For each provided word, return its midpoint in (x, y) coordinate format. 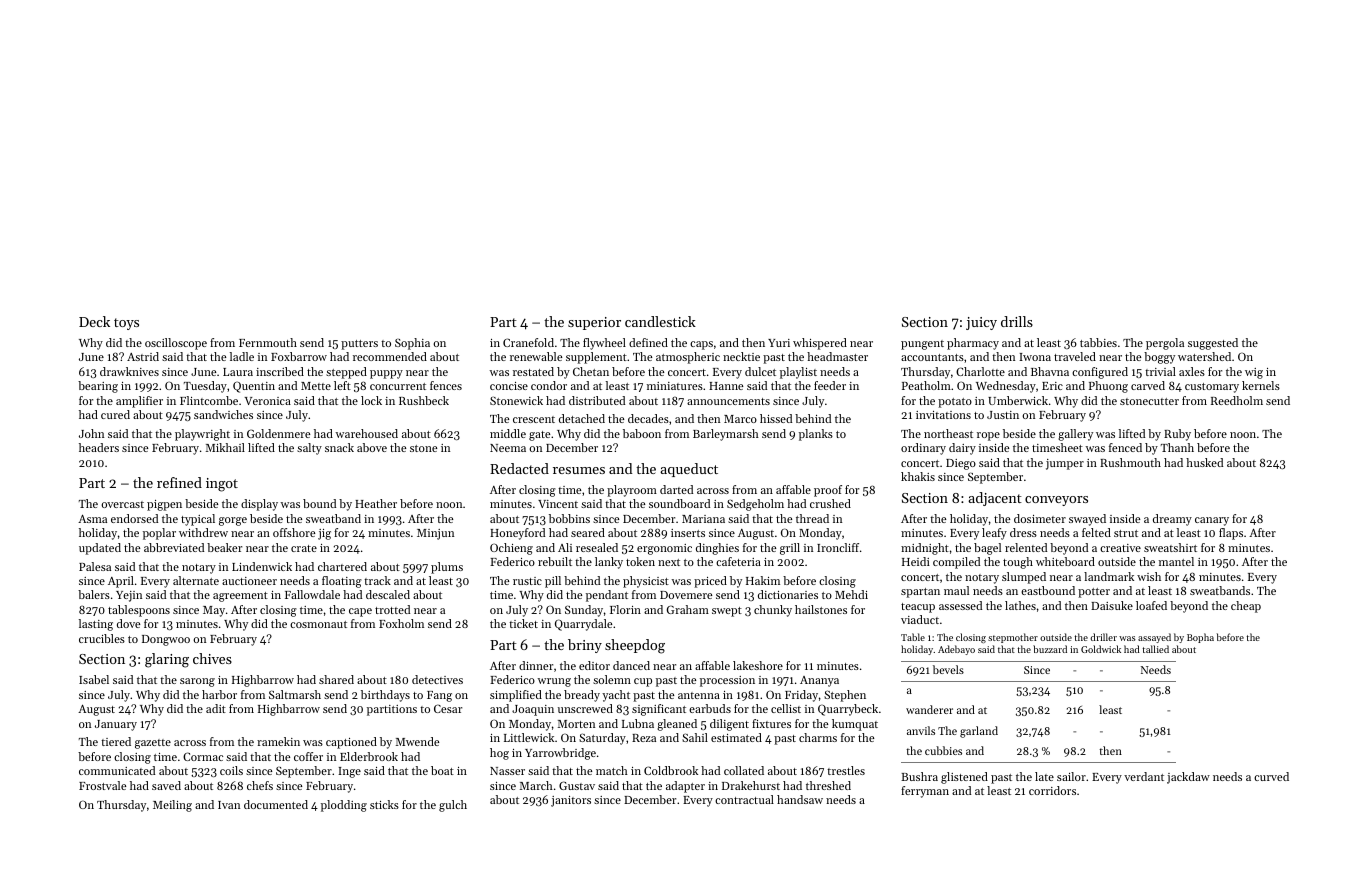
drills (1017, 321)
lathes (1020, 605)
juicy (981, 323)
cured (115, 414)
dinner (536, 665)
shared (336, 679)
